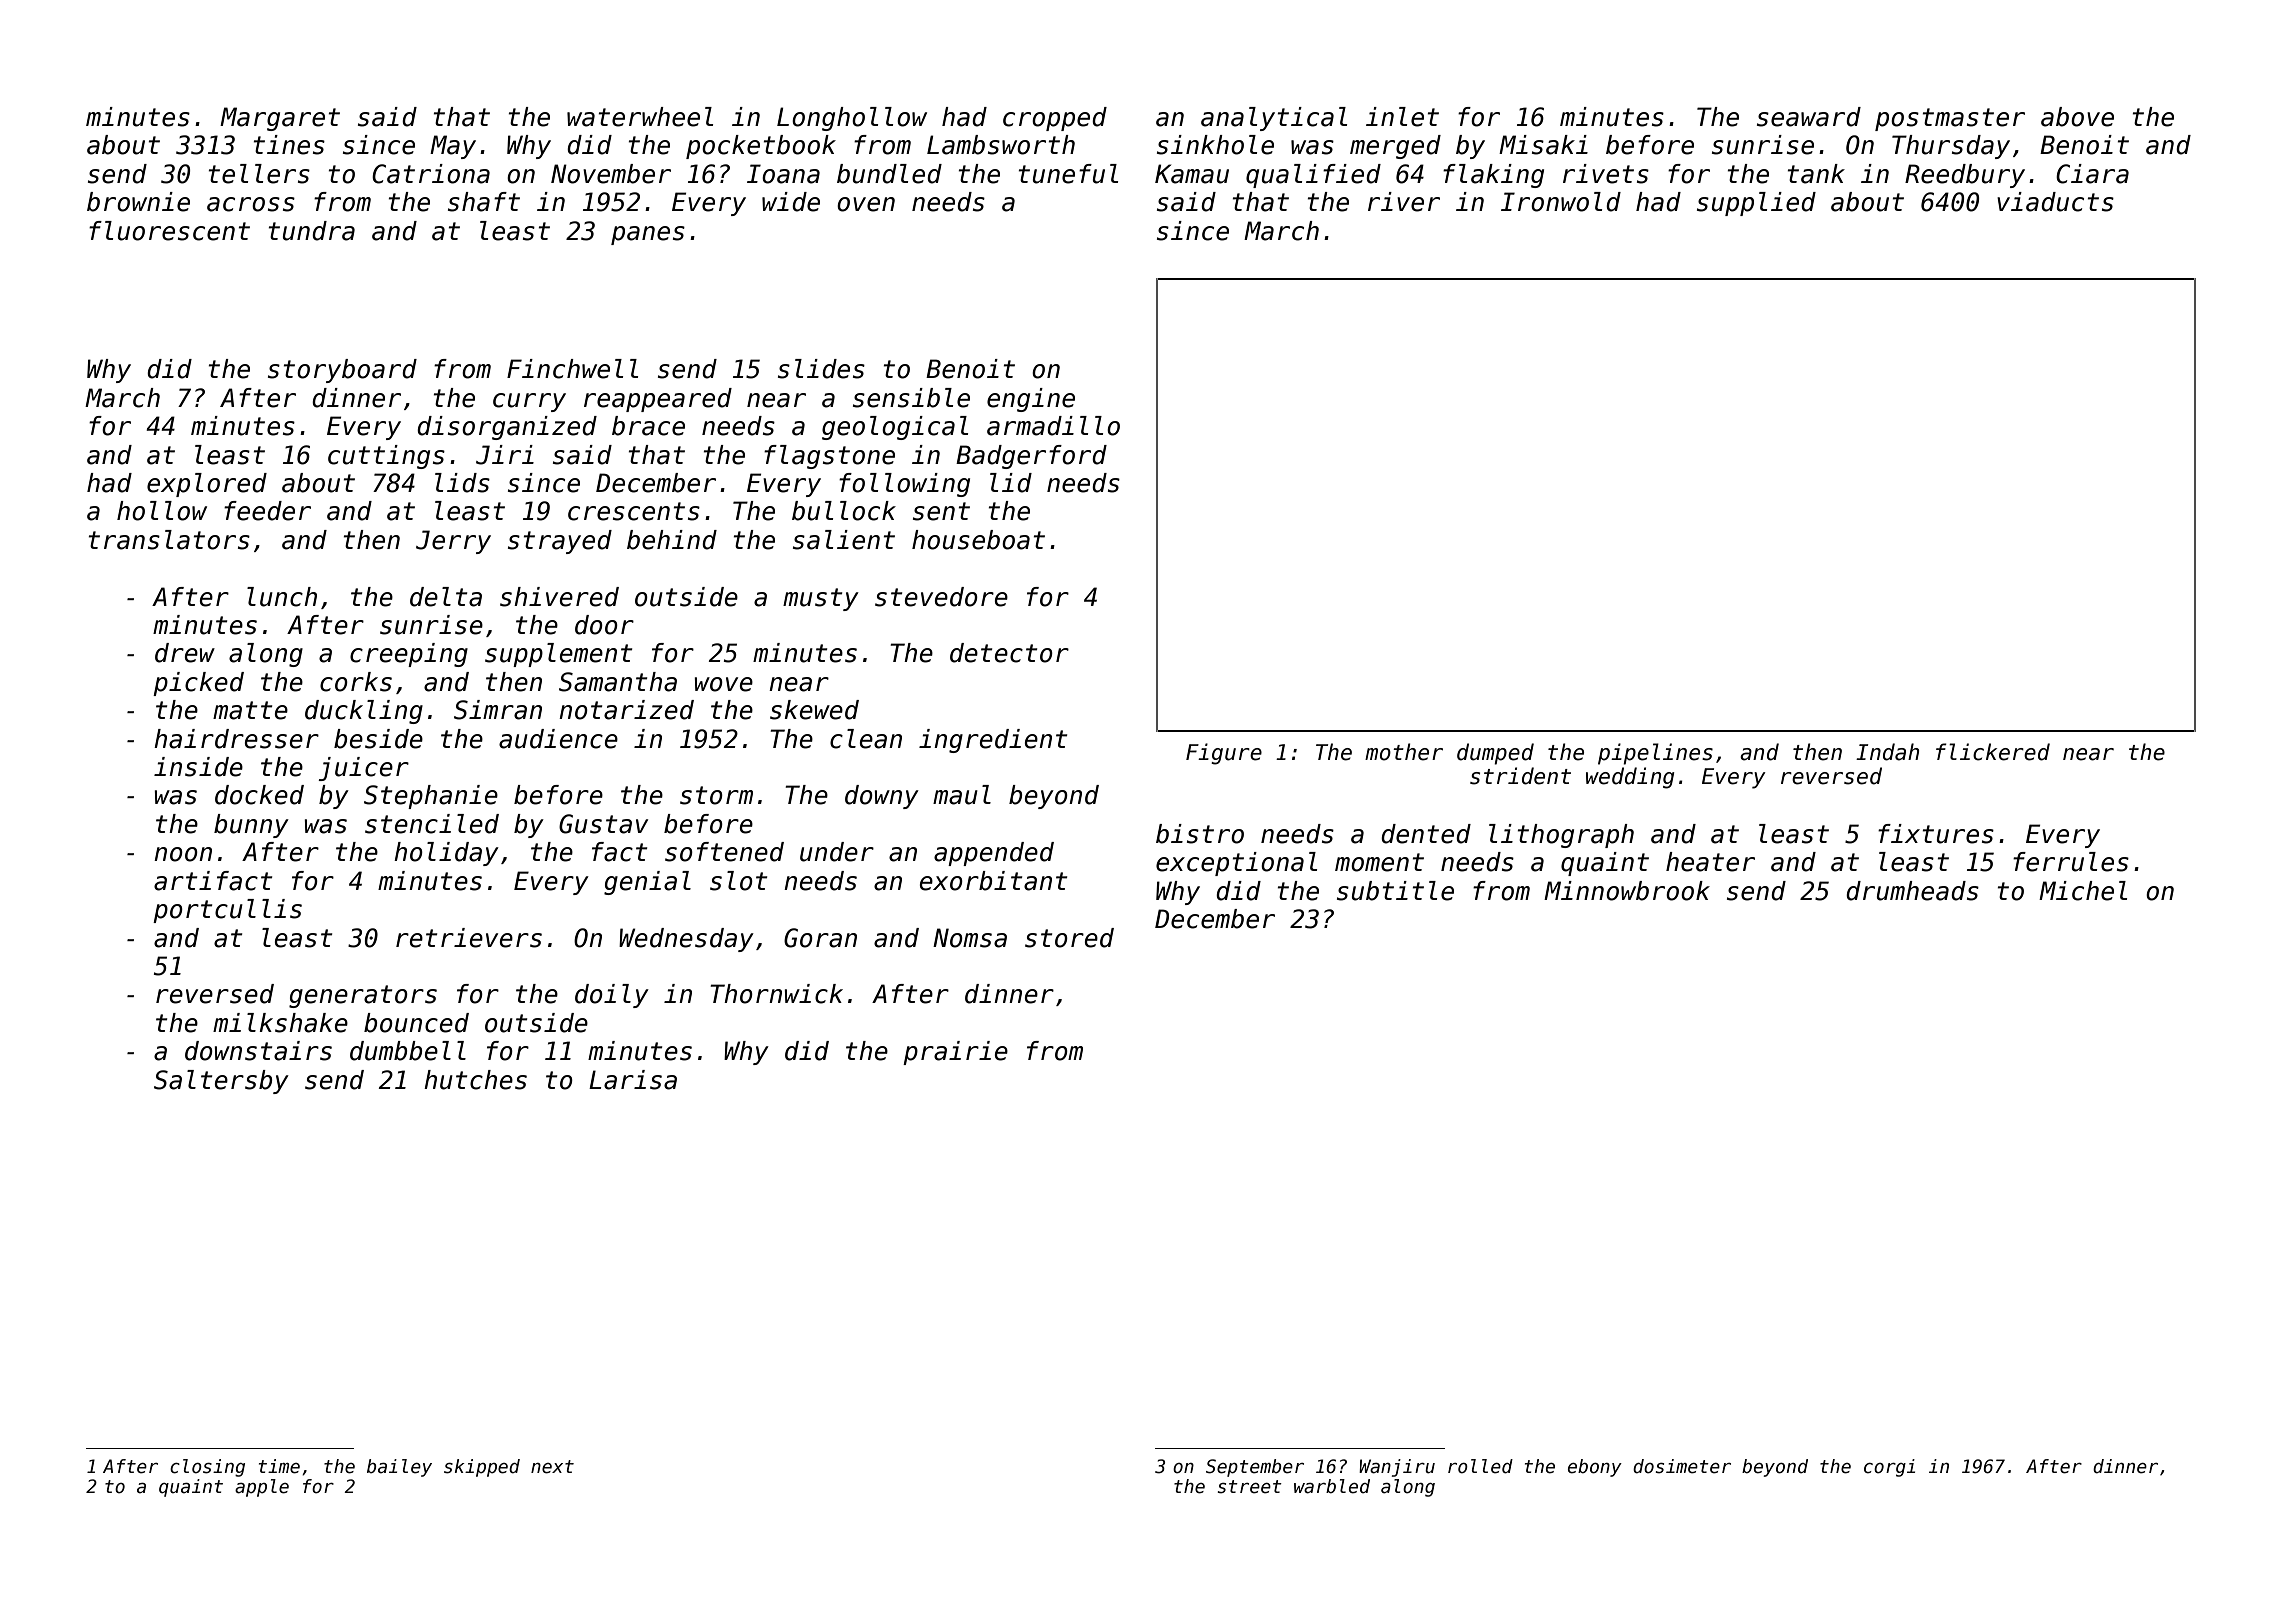 Image resolution: width=2282 pixels, height=1614 pixels. Describe the element at coordinates (1404, 752) in the screenshot. I see `mother` at that location.
